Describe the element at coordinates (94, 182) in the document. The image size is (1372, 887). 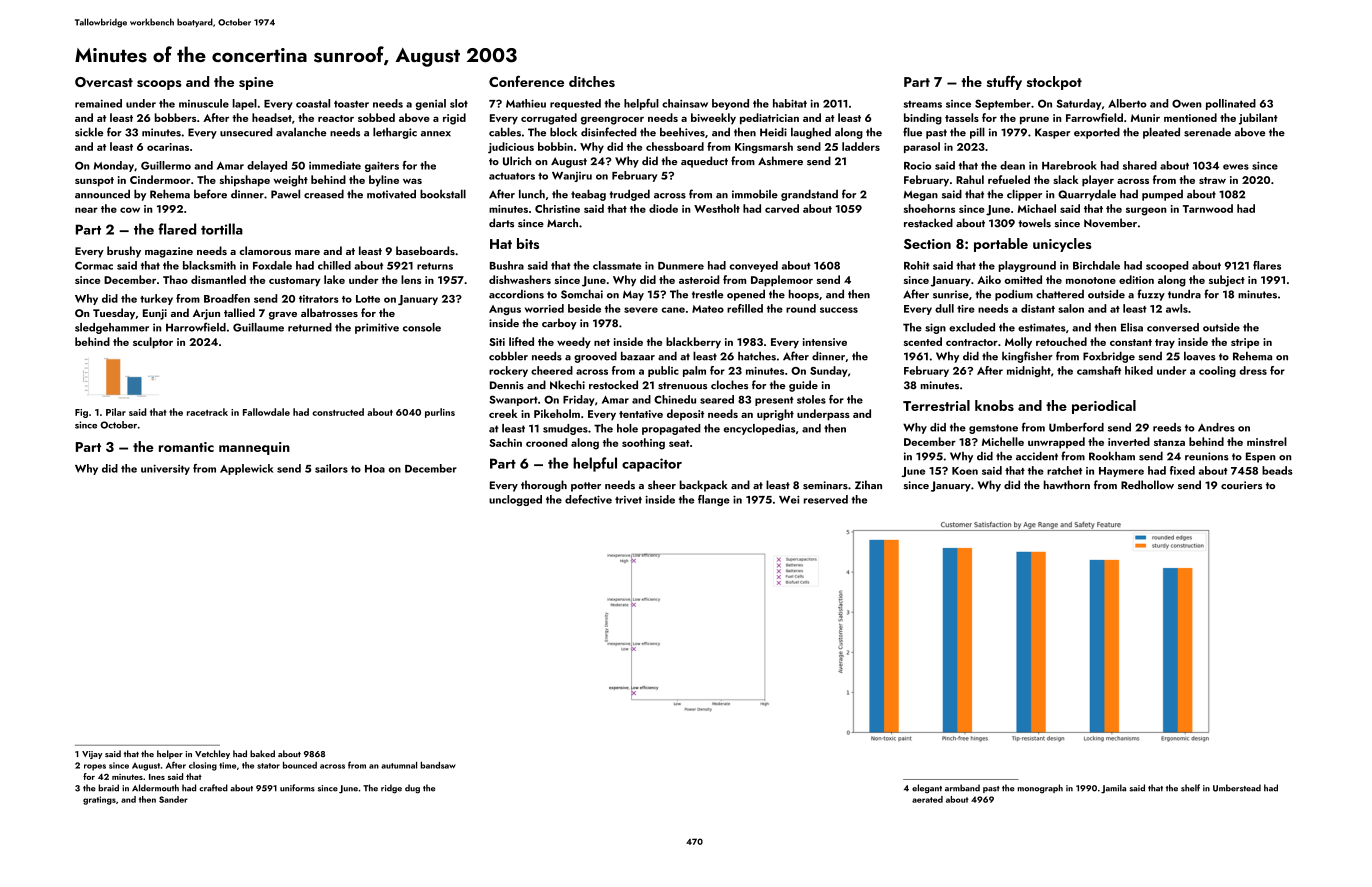
I see `sunspot` at that location.
